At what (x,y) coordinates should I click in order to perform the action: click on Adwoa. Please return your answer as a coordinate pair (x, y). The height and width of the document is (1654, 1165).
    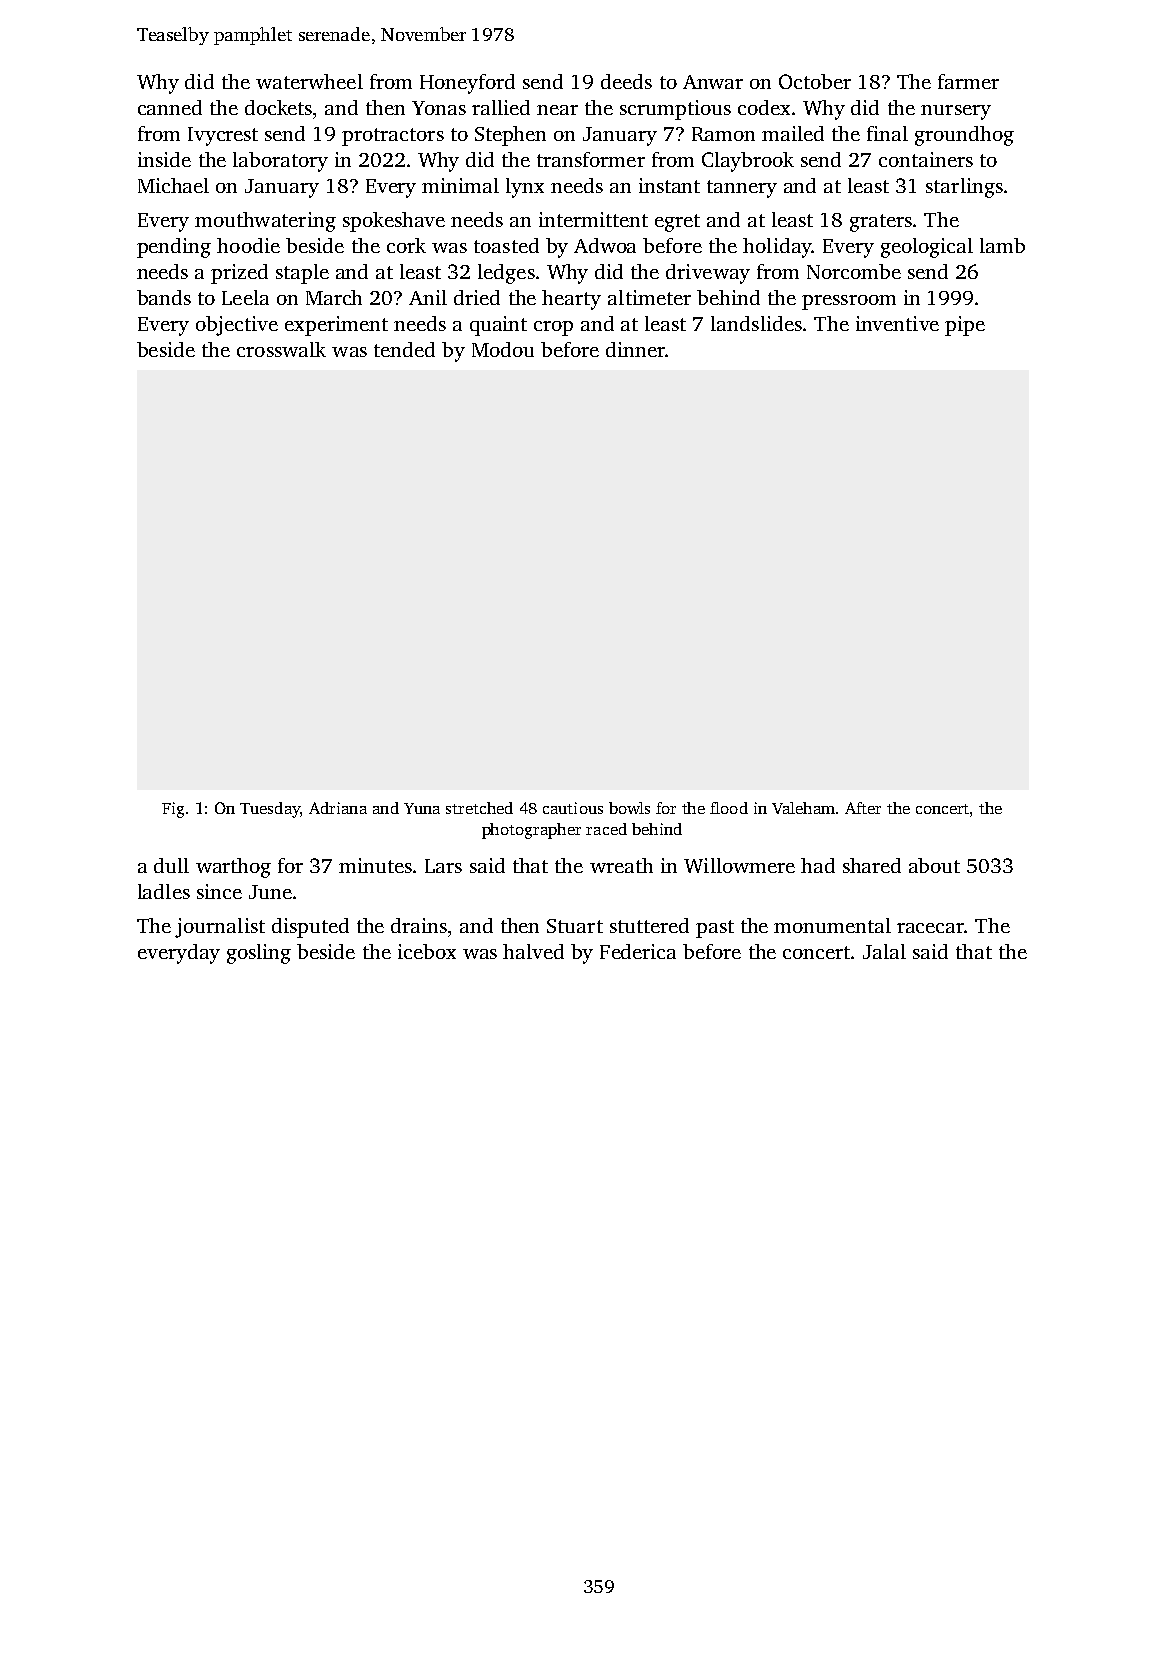
    Looking at the image, I should click on (605, 245).
